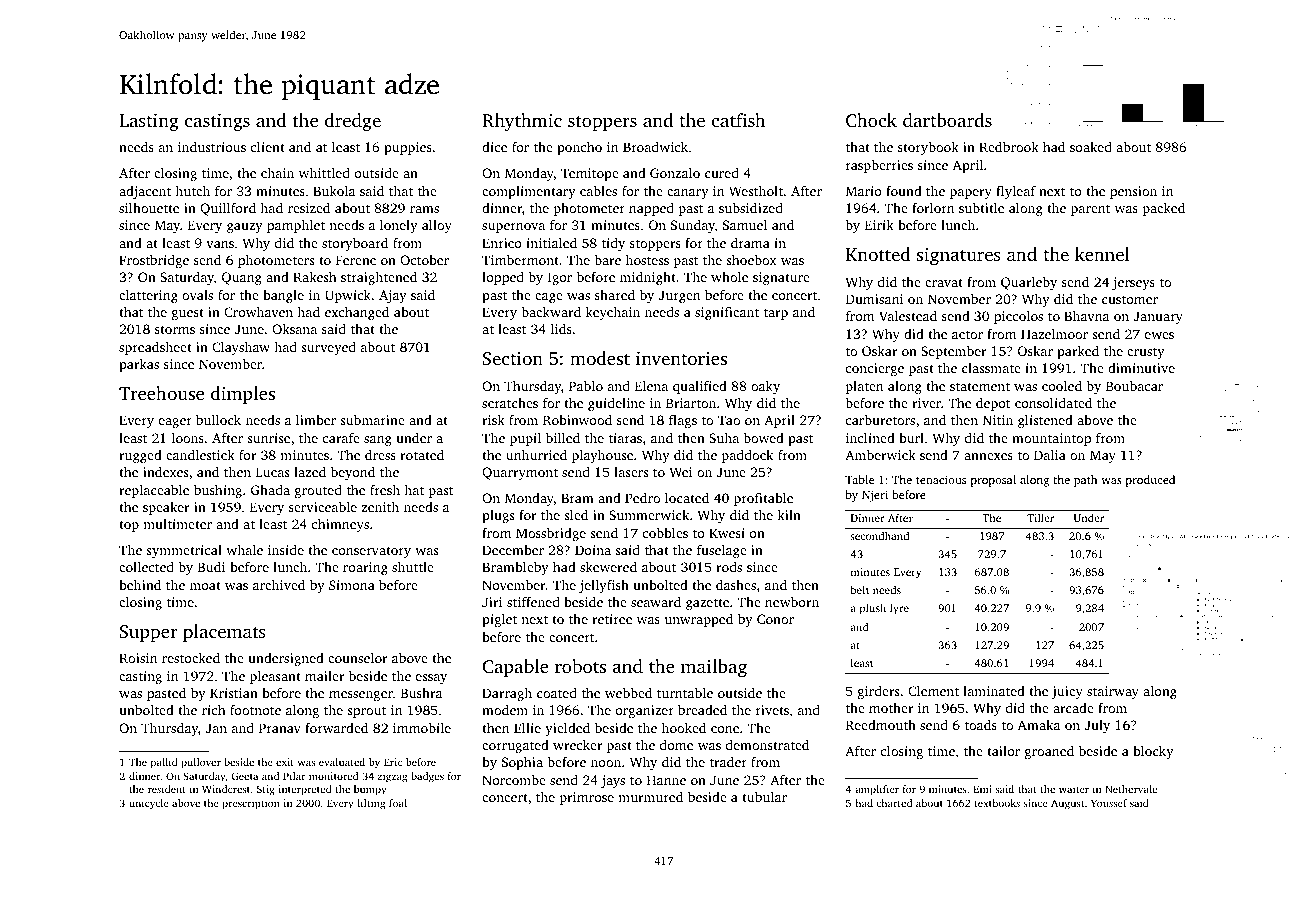 The height and width of the screenshot is (924, 1308). What do you see at coordinates (699, 620) in the screenshot?
I see `unwrapped` at bounding box center [699, 620].
